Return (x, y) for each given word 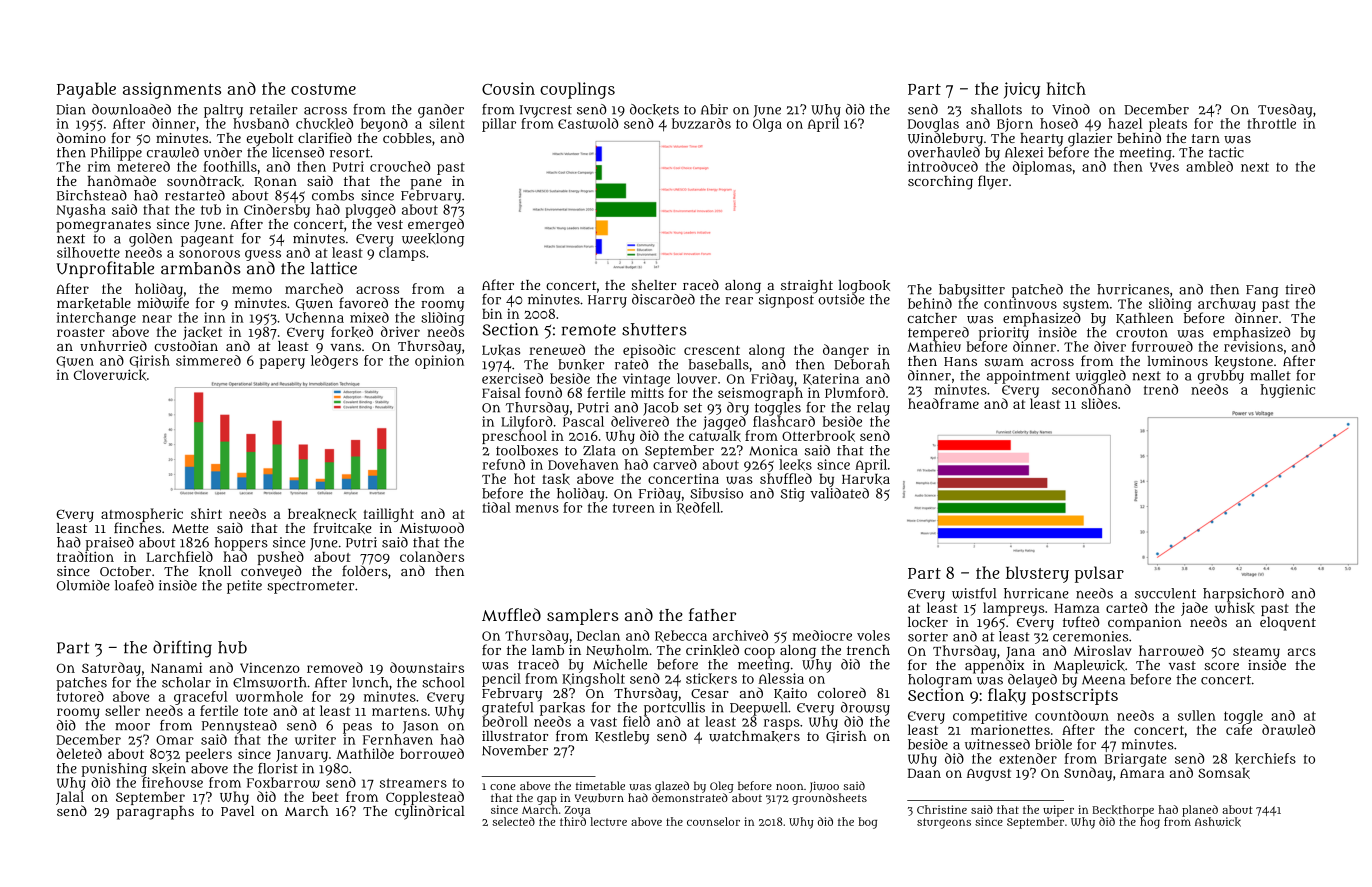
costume (323, 89)
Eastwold (588, 123)
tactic (1226, 152)
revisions (1253, 346)
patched (1037, 291)
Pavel (237, 811)
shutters (654, 329)
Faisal (501, 392)
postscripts (1075, 696)
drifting (182, 649)
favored (363, 302)
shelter (654, 285)
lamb (548, 650)
